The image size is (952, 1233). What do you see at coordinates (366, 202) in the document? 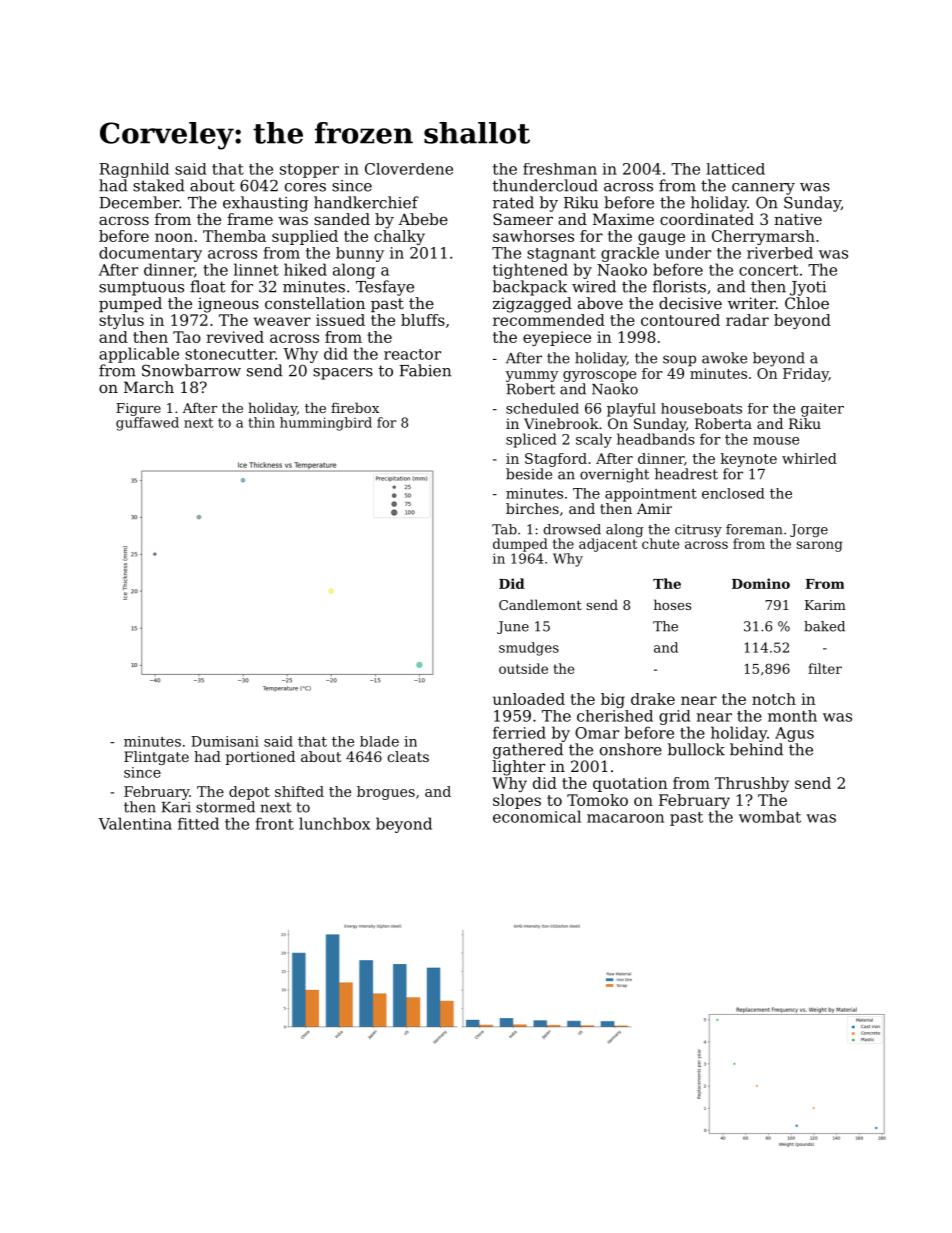
I see `handkerchief` at bounding box center [366, 202].
